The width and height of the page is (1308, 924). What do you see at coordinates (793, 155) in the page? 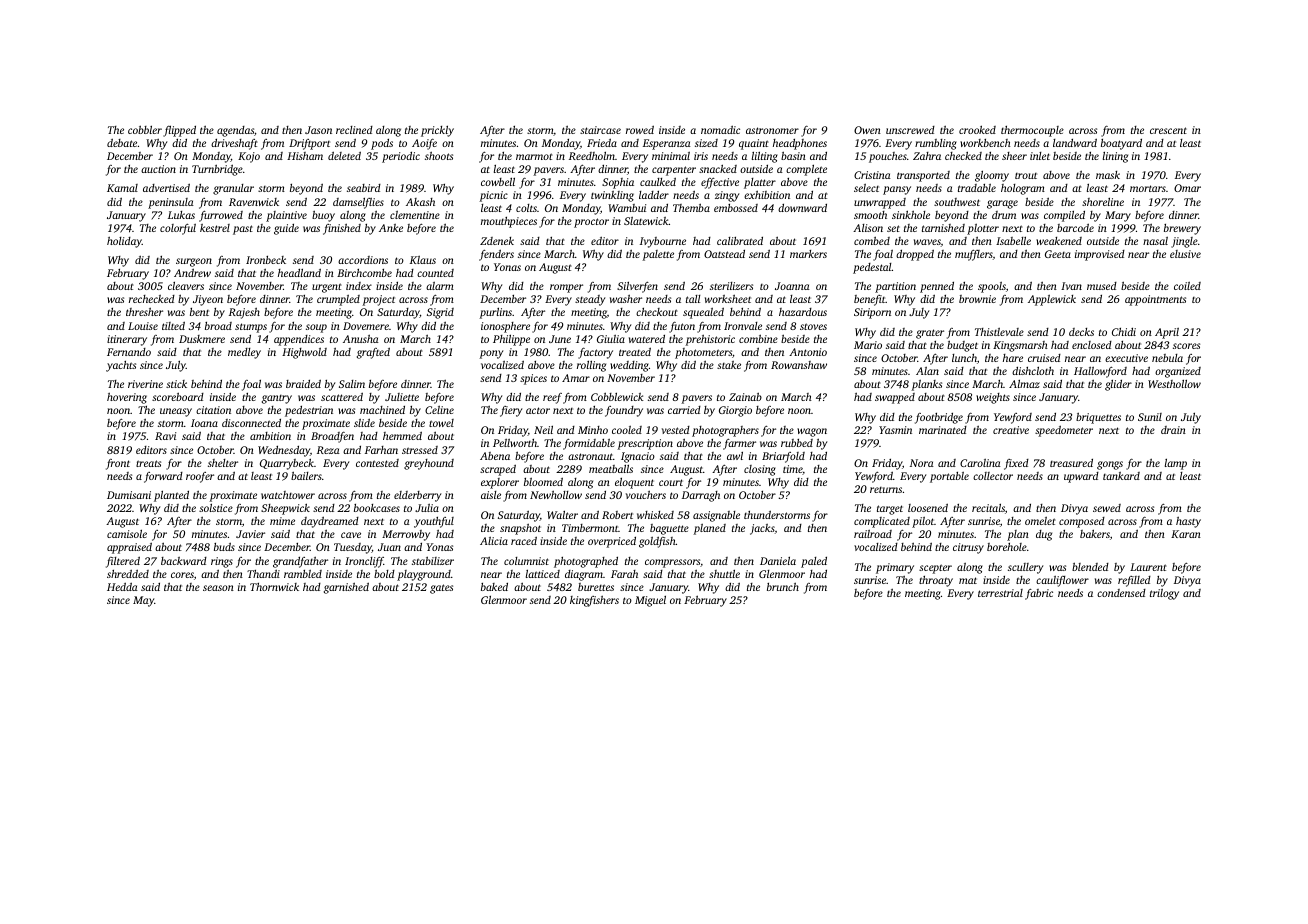
I see `basin` at bounding box center [793, 155].
